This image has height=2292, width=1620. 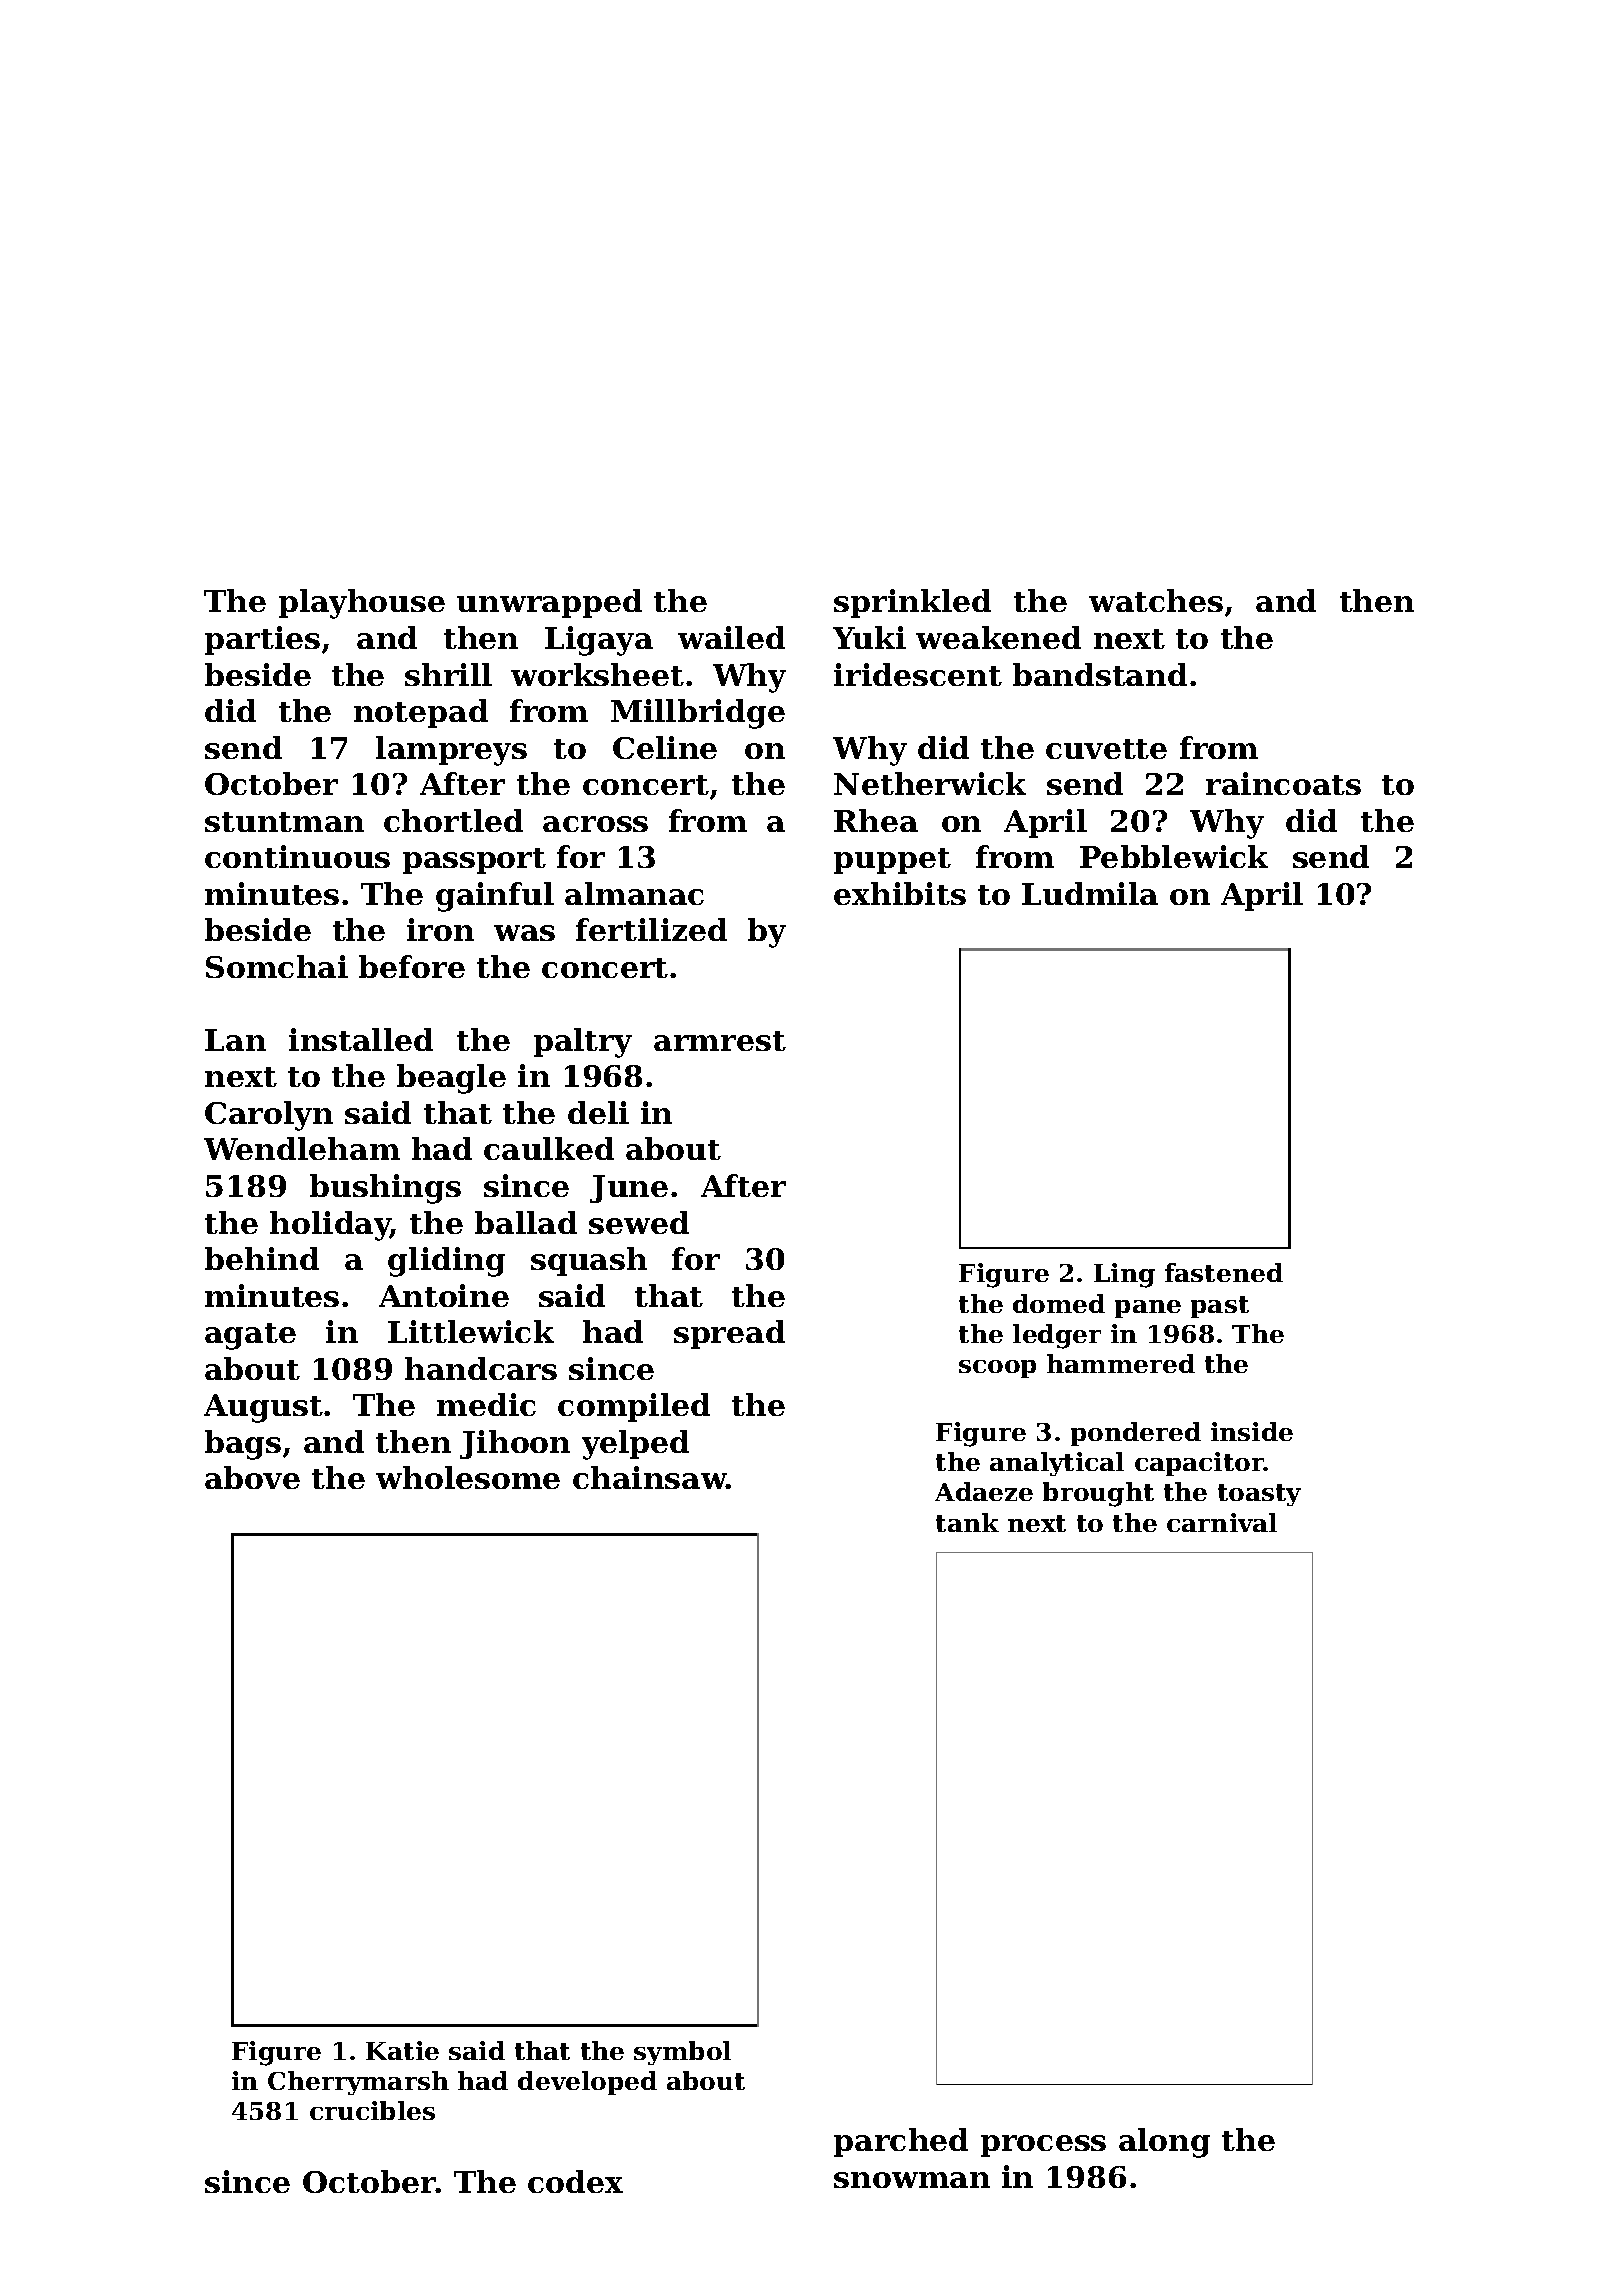 I want to click on compiled, so click(x=634, y=1407).
